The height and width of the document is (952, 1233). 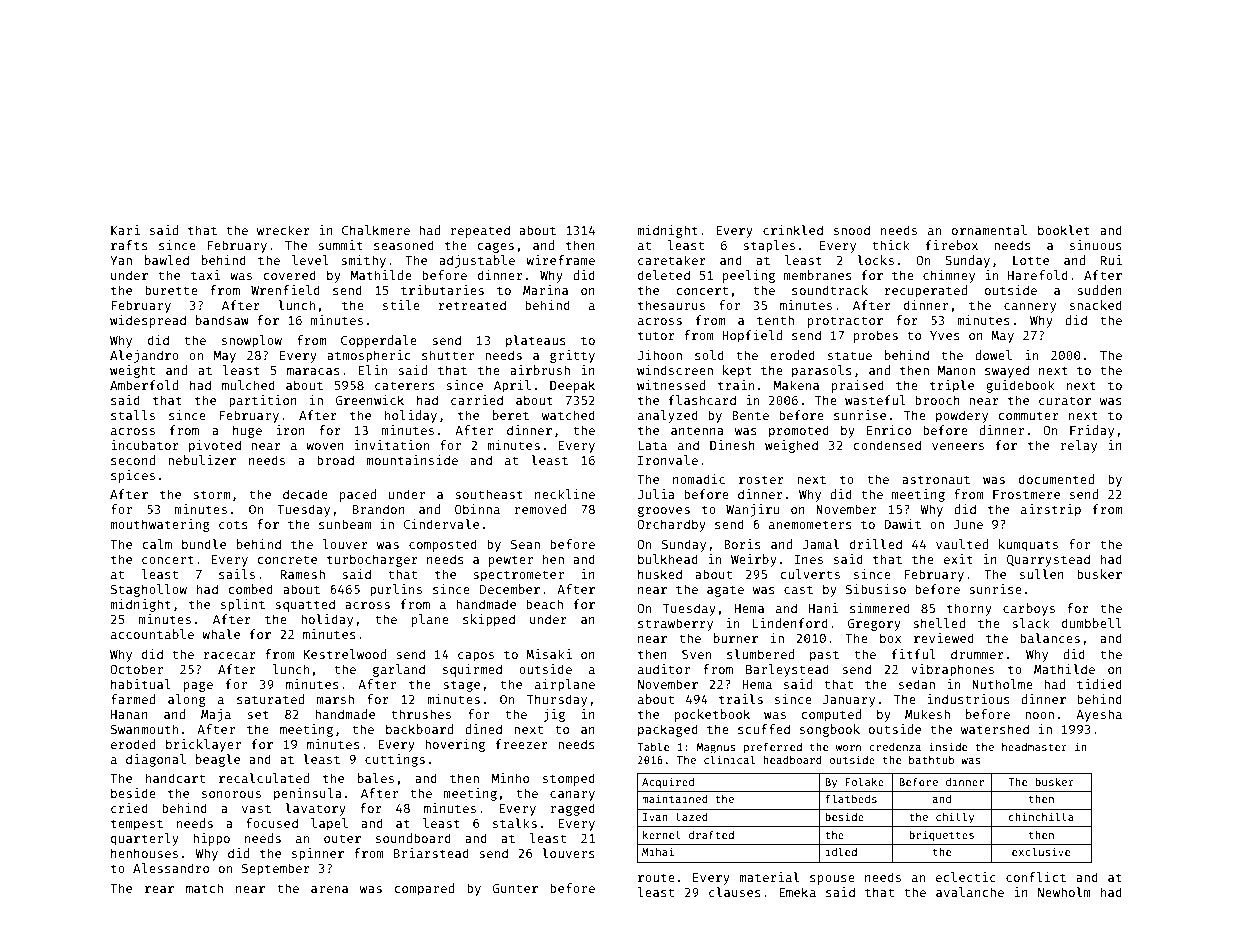 What do you see at coordinates (554, 715) in the document?
I see `jig` at bounding box center [554, 715].
